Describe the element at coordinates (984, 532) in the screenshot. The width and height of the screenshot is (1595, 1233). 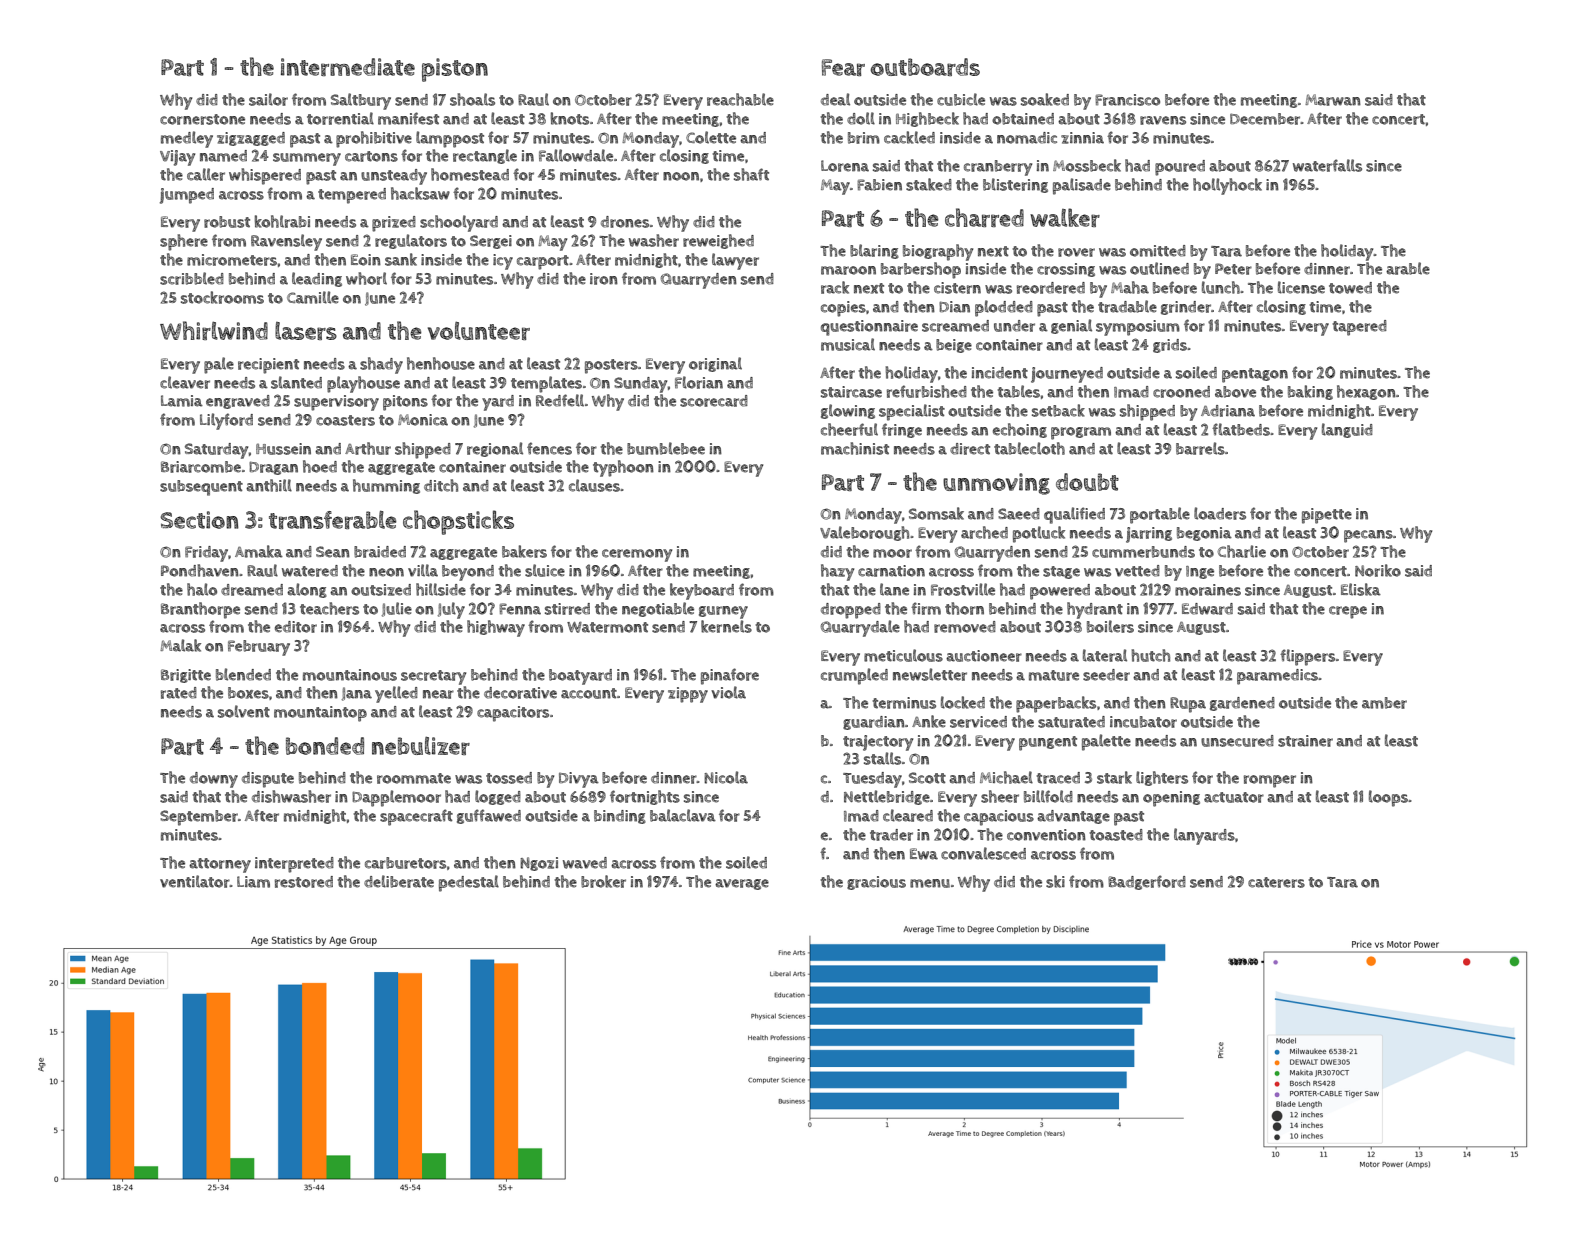
I see `arched` at that location.
